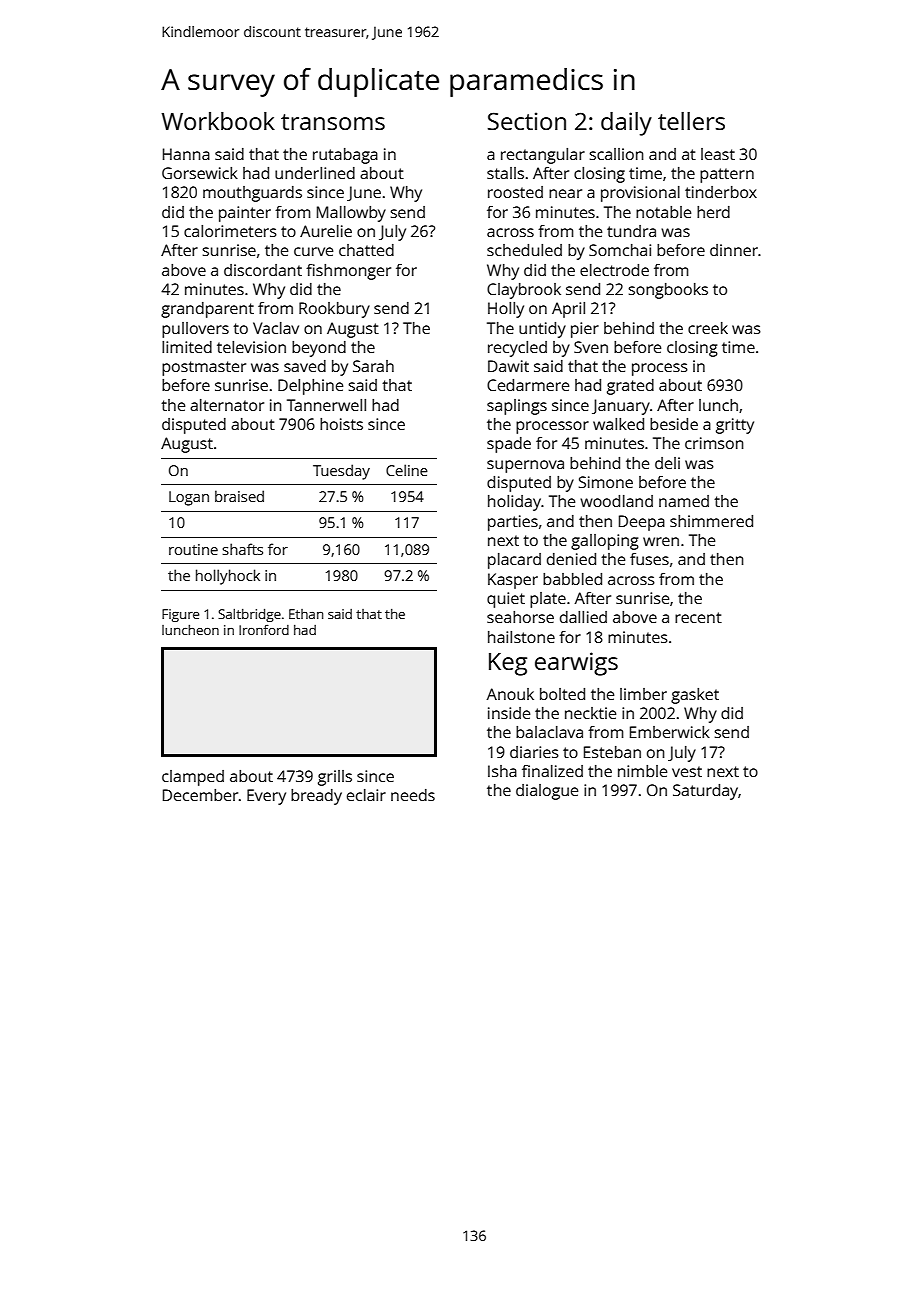 The height and width of the screenshot is (1311, 924). What do you see at coordinates (230, 231) in the screenshot?
I see `calorimeters` at bounding box center [230, 231].
